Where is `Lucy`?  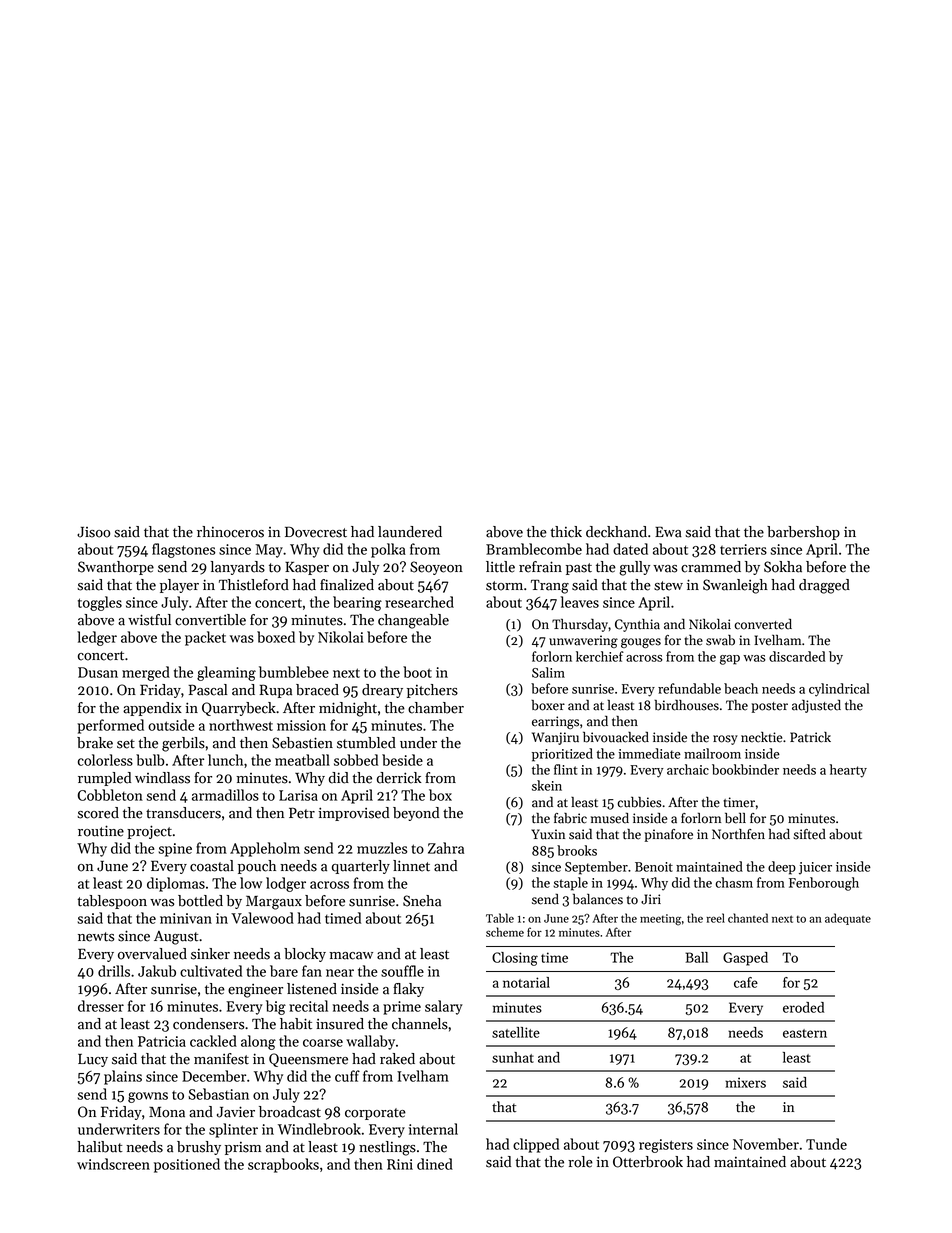 Lucy is located at coordinates (93, 1060).
